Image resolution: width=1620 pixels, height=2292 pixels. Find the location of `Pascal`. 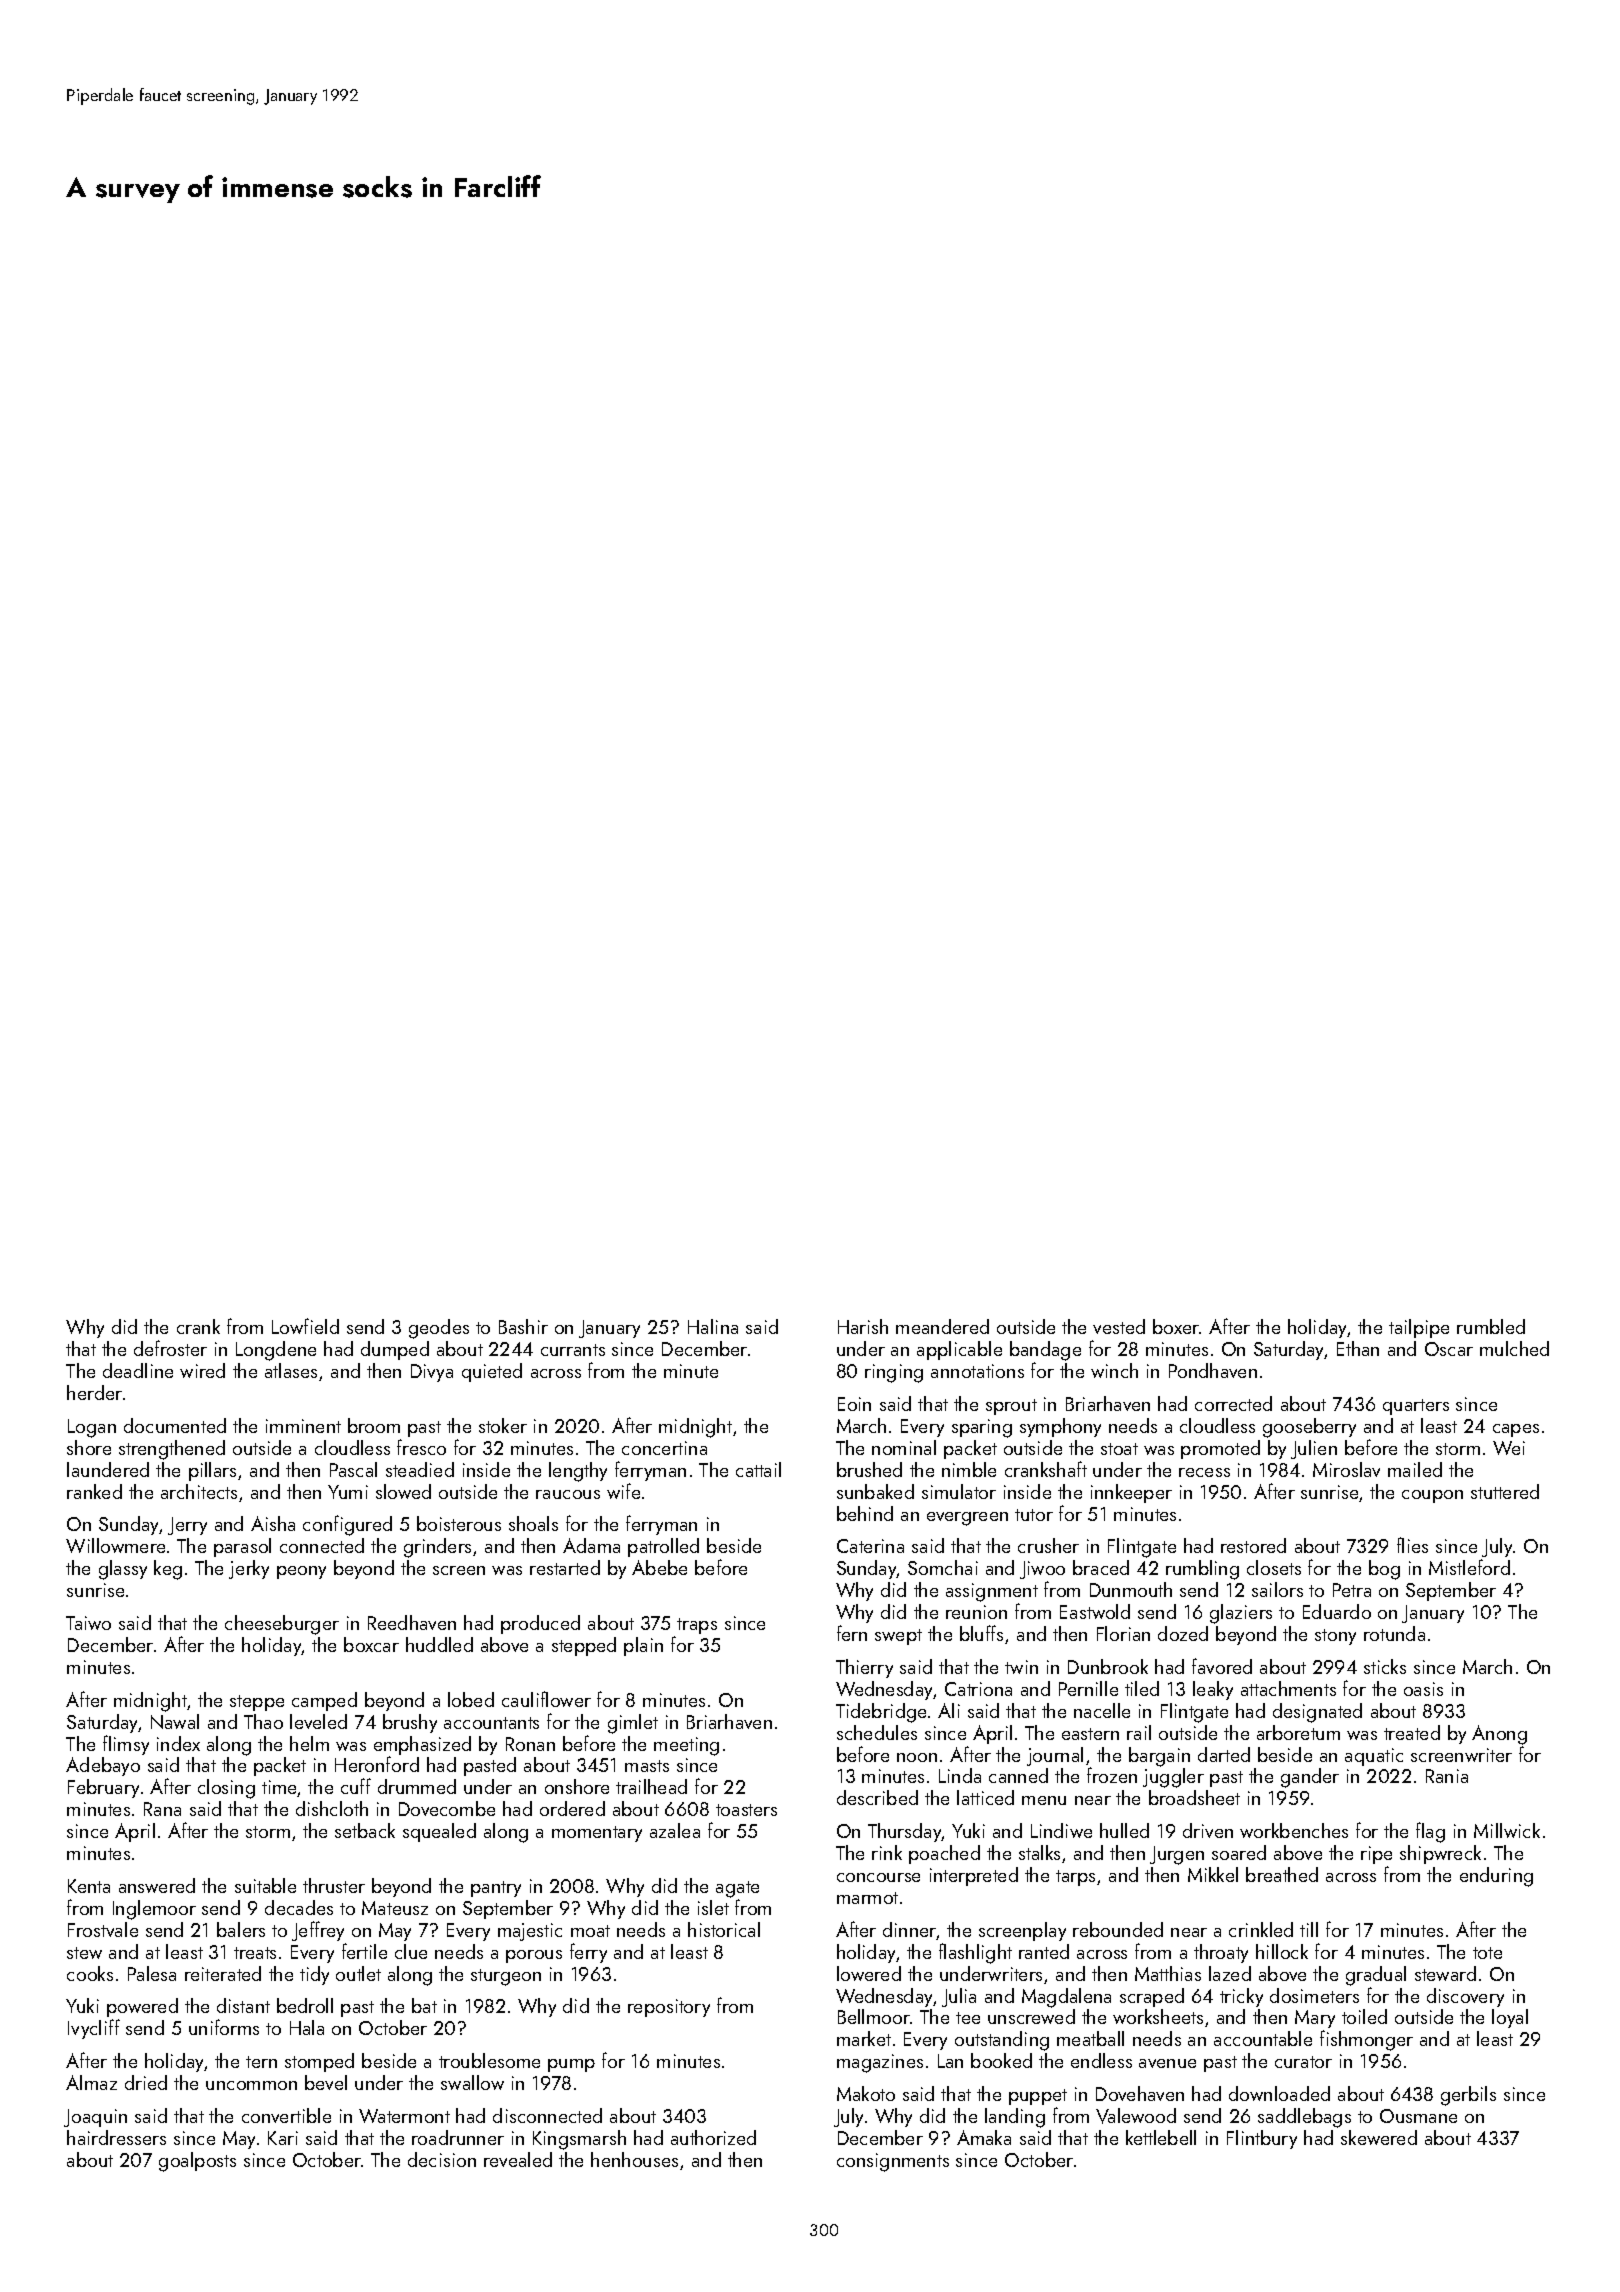

Pascal is located at coordinates (353, 1469).
